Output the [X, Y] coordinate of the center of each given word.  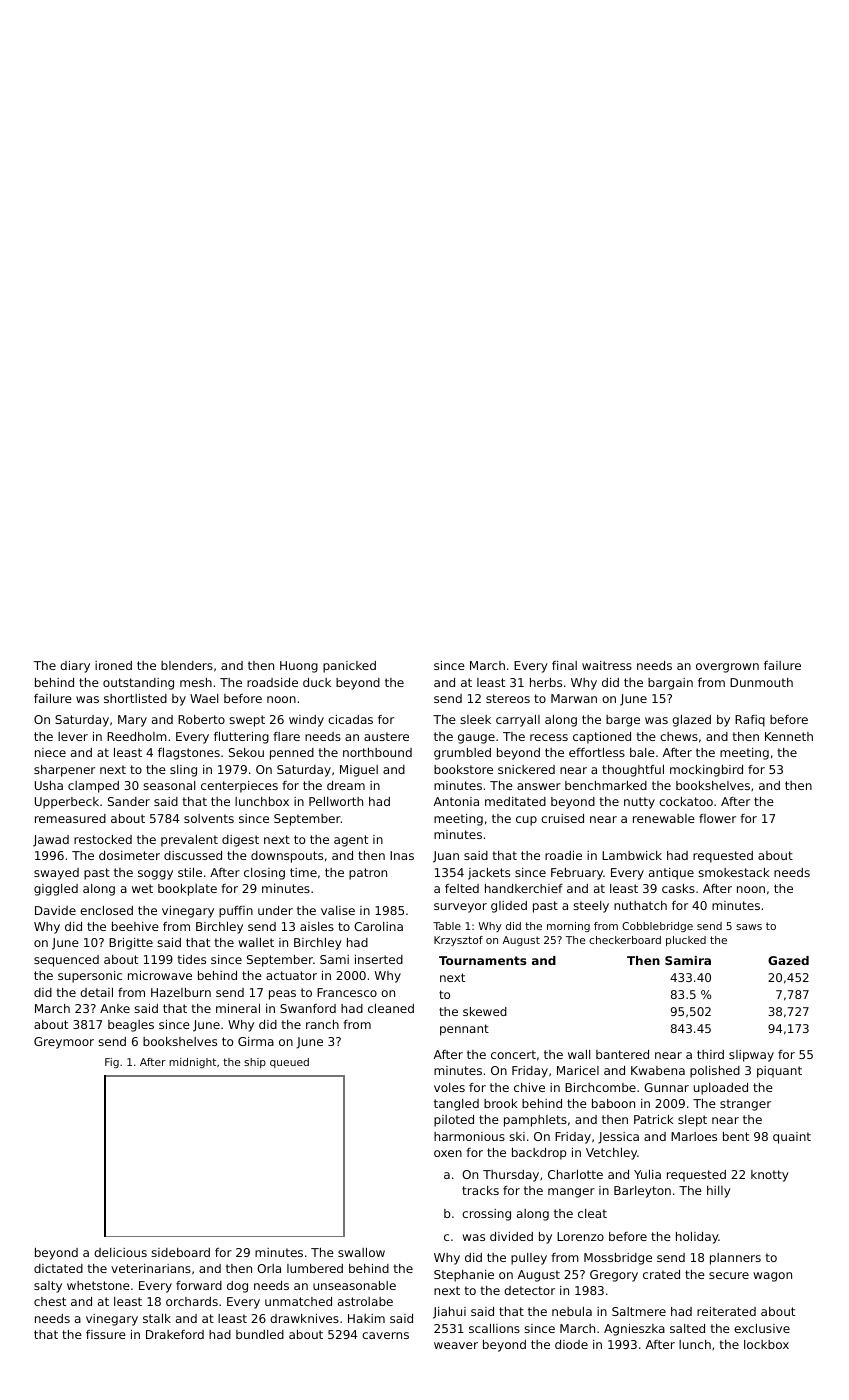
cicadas [350, 719]
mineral [238, 1008]
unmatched [298, 1301]
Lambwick [632, 855]
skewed [485, 1011]
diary [75, 667]
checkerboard [625, 940]
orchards [192, 1301]
